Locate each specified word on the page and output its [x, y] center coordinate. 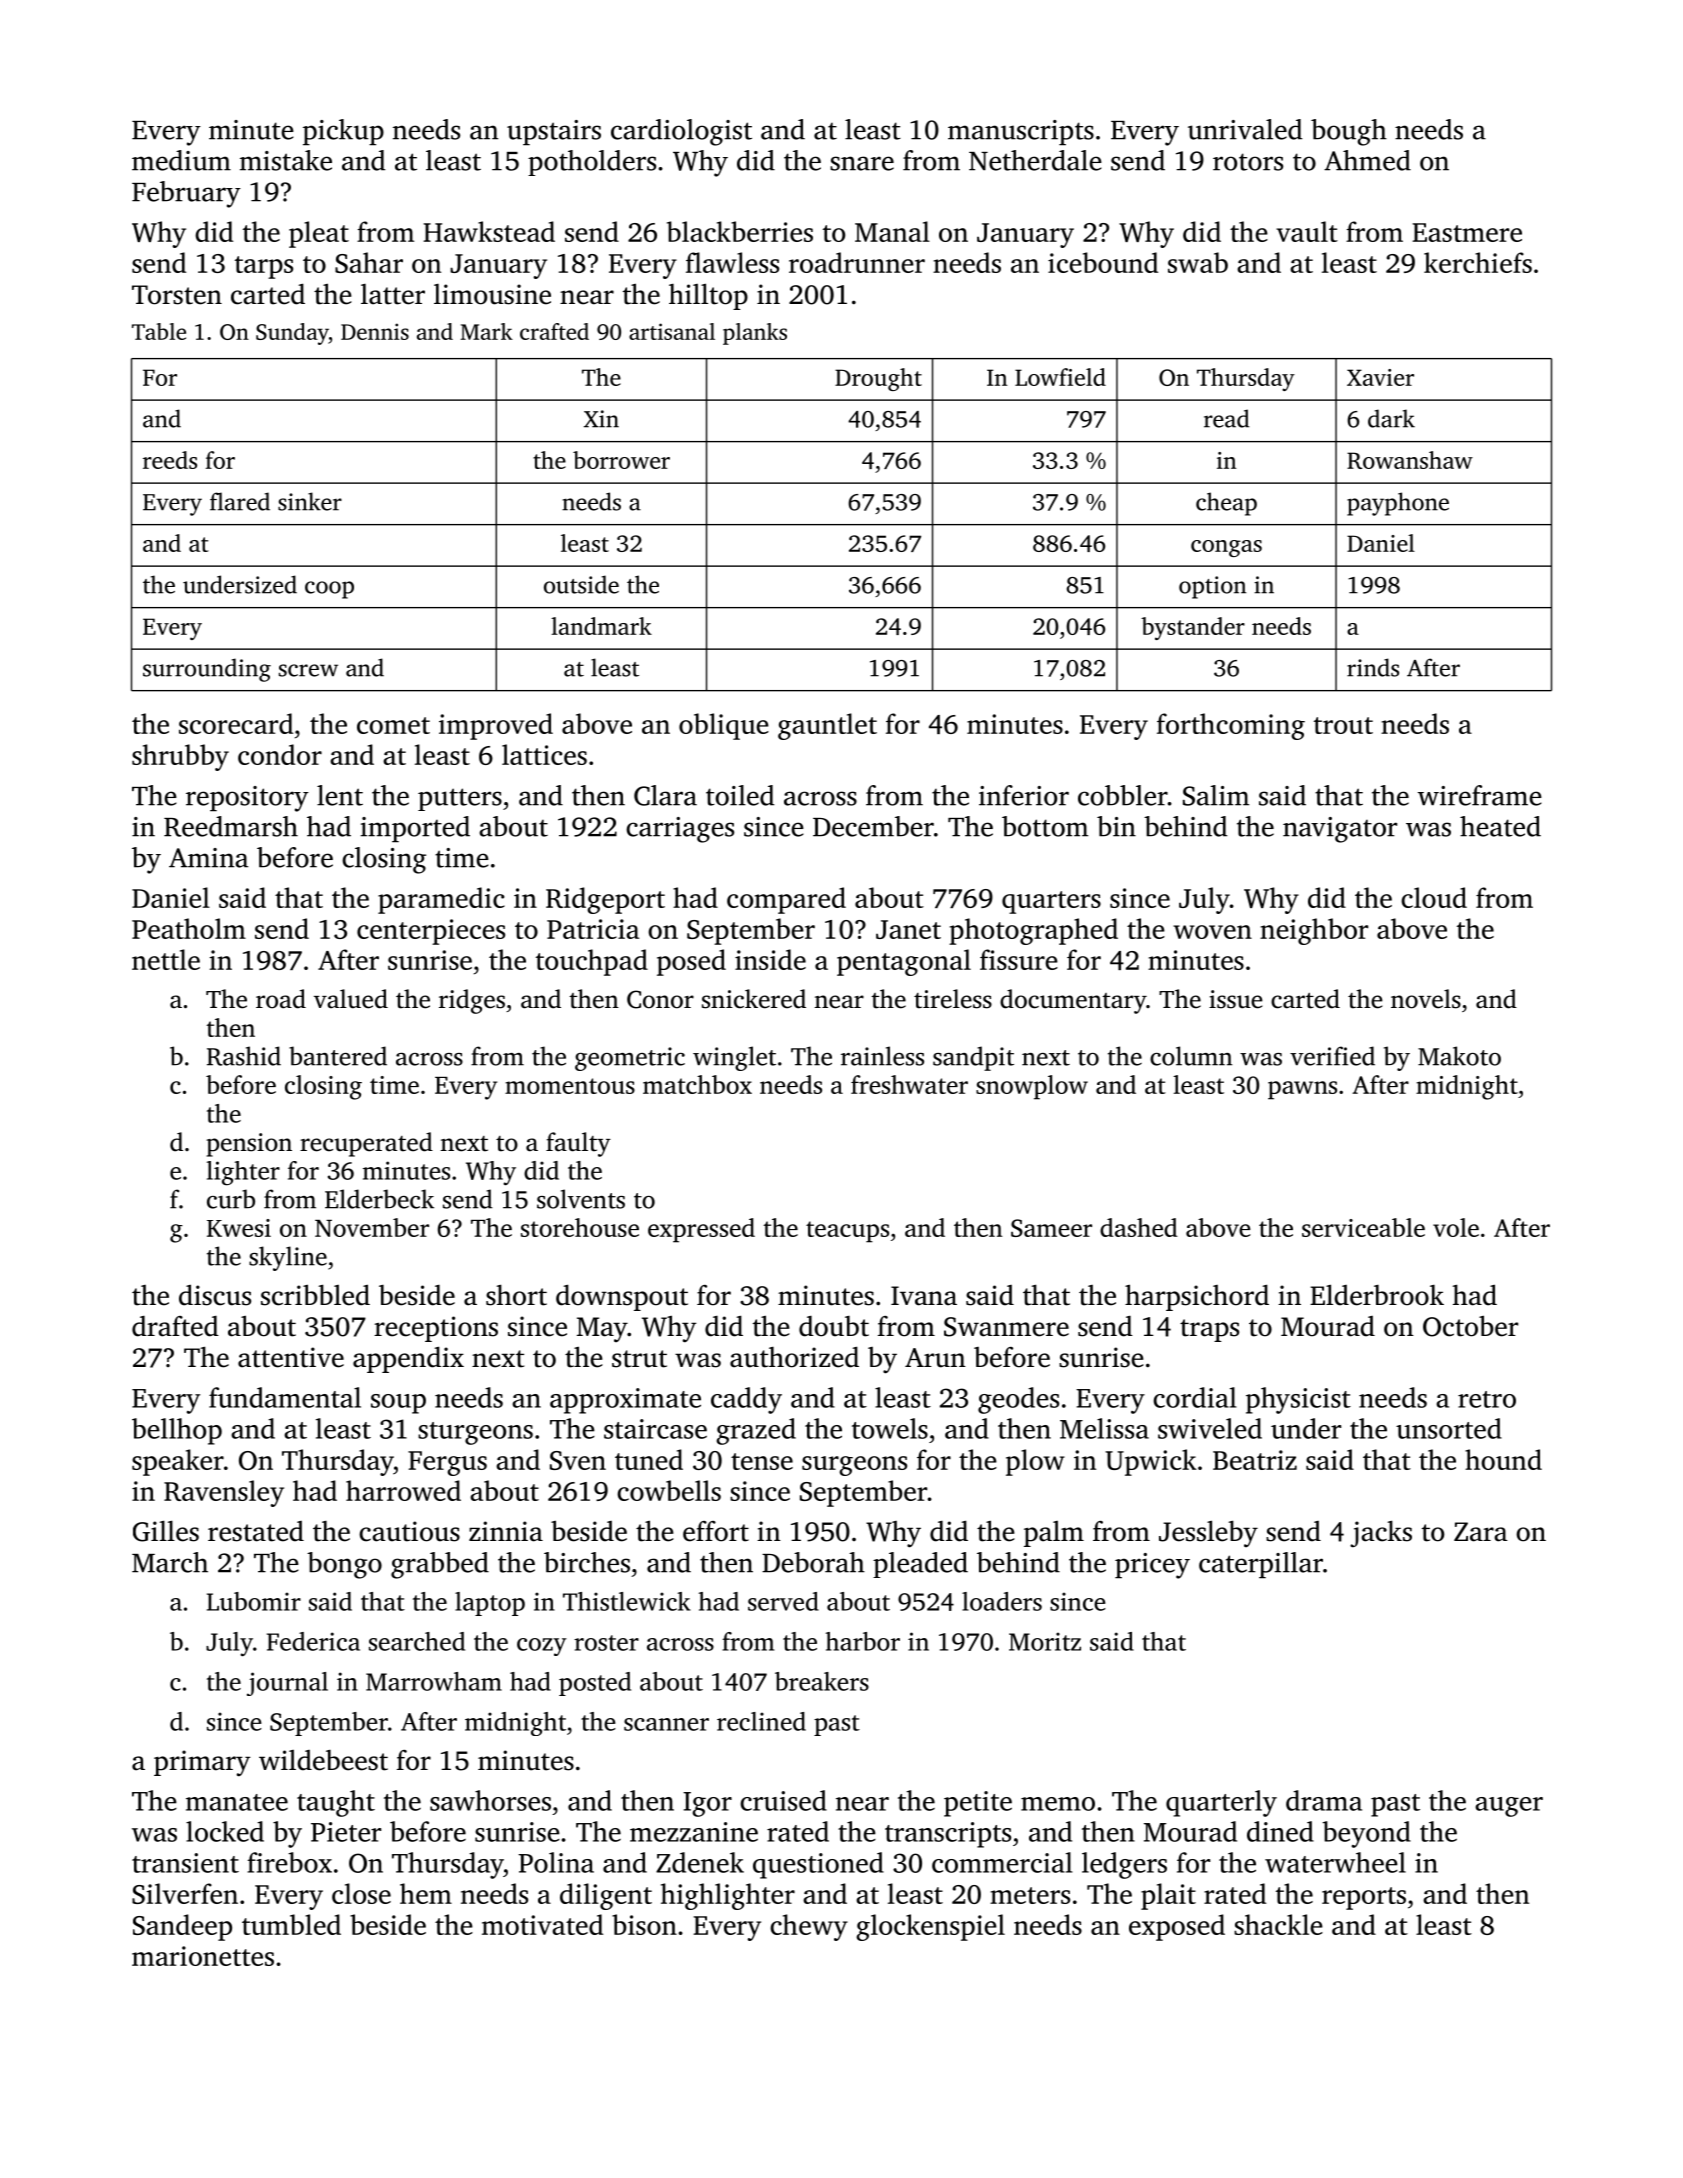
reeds [170, 460]
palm [1054, 1534]
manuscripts [1021, 132]
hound [1503, 1459]
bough [1349, 132]
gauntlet [827, 726]
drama [1324, 1800]
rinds [1373, 667]
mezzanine [694, 1832]
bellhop [177, 1431]
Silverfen [185, 1893]
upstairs [554, 132]
